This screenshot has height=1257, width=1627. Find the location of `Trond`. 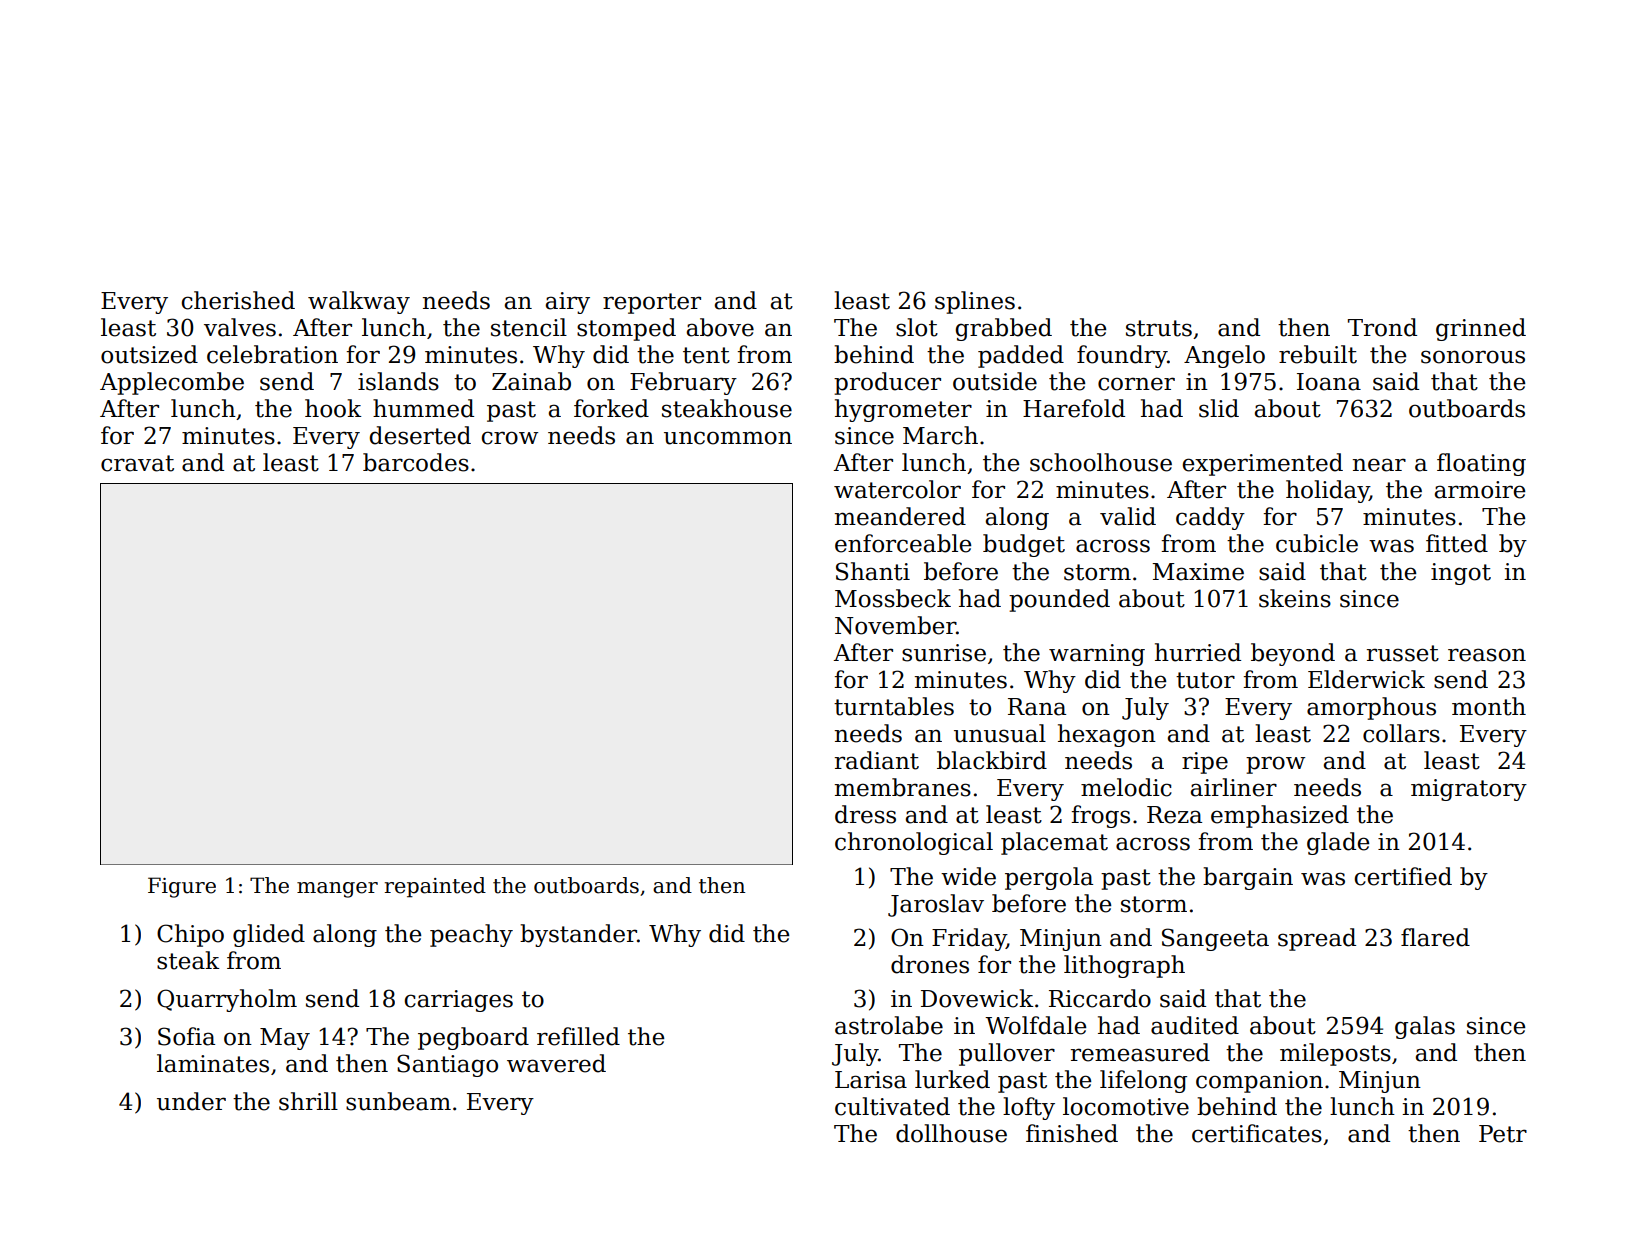

Trond is located at coordinates (1382, 327).
